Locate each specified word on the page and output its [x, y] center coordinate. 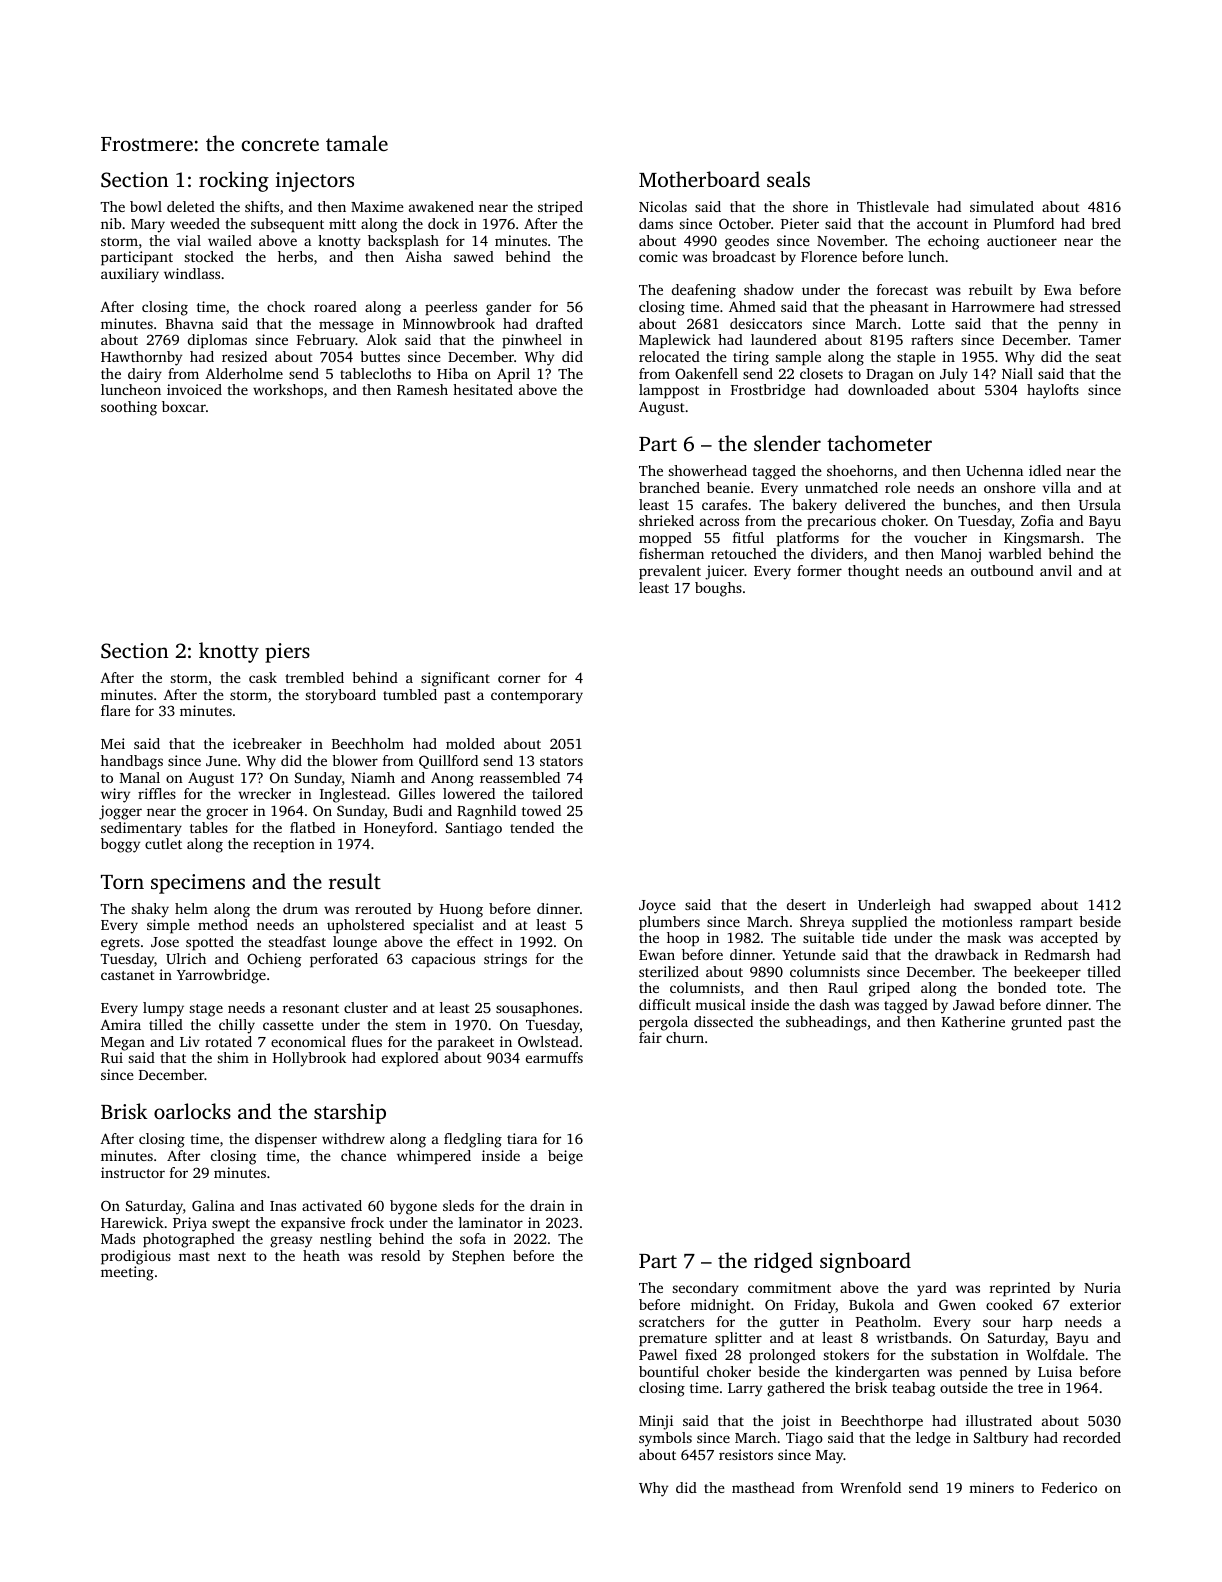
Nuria [1102, 1287]
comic [658, 256]
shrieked [666, 520]
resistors [746, 1454]
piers [287, 653]
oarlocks [192, 1111]
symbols [665, 1439]
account [942, 224]
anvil [1056, 570]
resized [244, 356]
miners [991, 1487]
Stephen [478, 1257]
